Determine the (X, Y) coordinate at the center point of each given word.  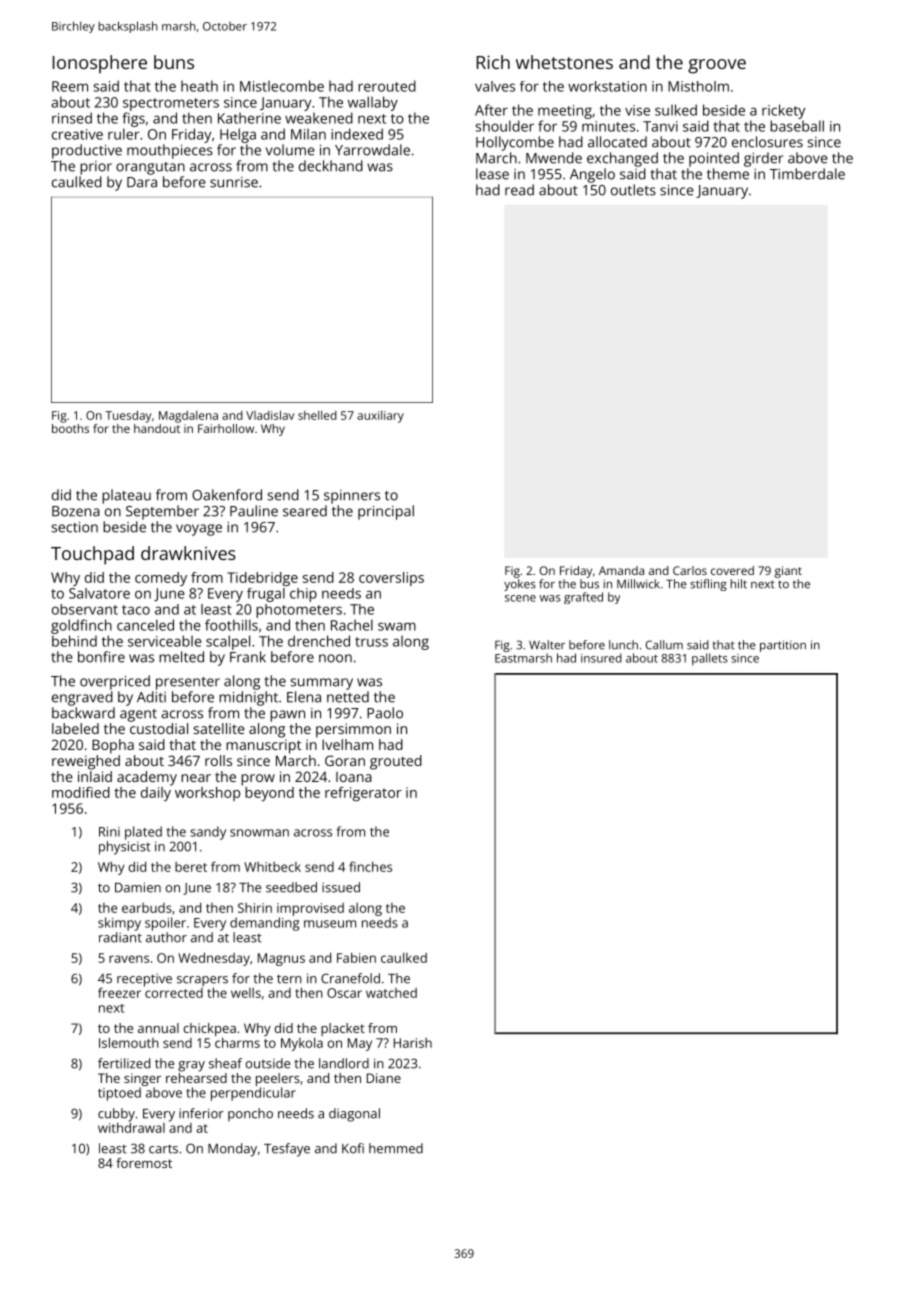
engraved (82, 698)
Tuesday (128, 416)
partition (783, 646)
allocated (617, 142)
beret (191, 867)
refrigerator (363, 794)
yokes (520, 585)
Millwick (638, 584)
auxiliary (380, 417)
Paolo (385, 713)
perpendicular (253, 1094)
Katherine (249, 118)
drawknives (188, 553)
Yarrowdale (372, 150)
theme (728, 174)
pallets (710, 659)
